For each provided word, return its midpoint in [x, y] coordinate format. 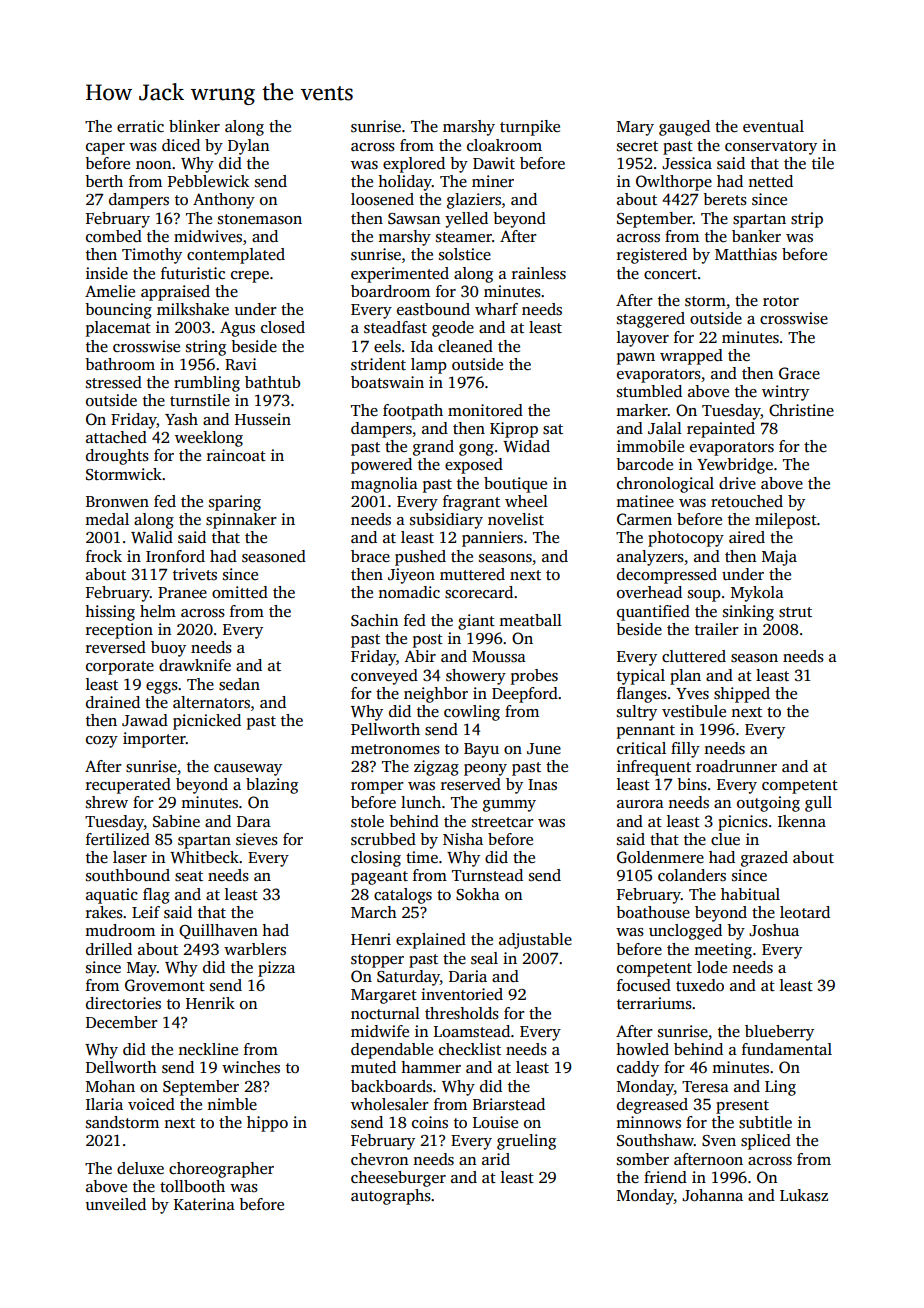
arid [496, 1159]
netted [770, 181]
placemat [118, 329]
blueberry [779, 1033]
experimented [400, 275]
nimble [232, 1104]
